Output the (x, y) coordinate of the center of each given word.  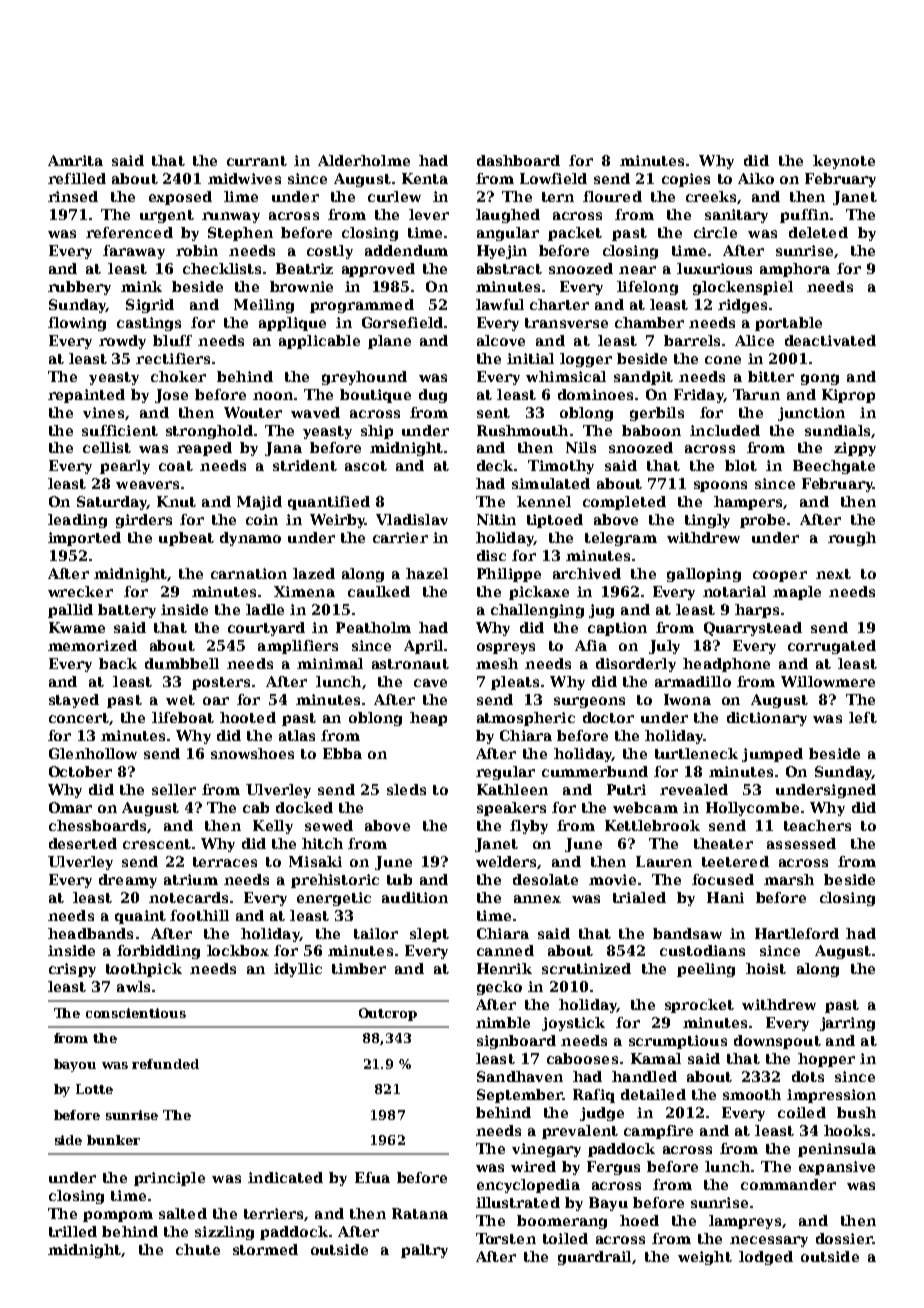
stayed (74, 701)
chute (198, 1249)
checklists (222, 268)
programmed (362, 306)
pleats (515, 683)
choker (178, 376)
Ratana (420, 1213)
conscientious (136, 1013)
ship (377, 432)
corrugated (832, 647)
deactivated (830, 340)
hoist (766, 968)
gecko (499, 988)
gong (820, 379)
